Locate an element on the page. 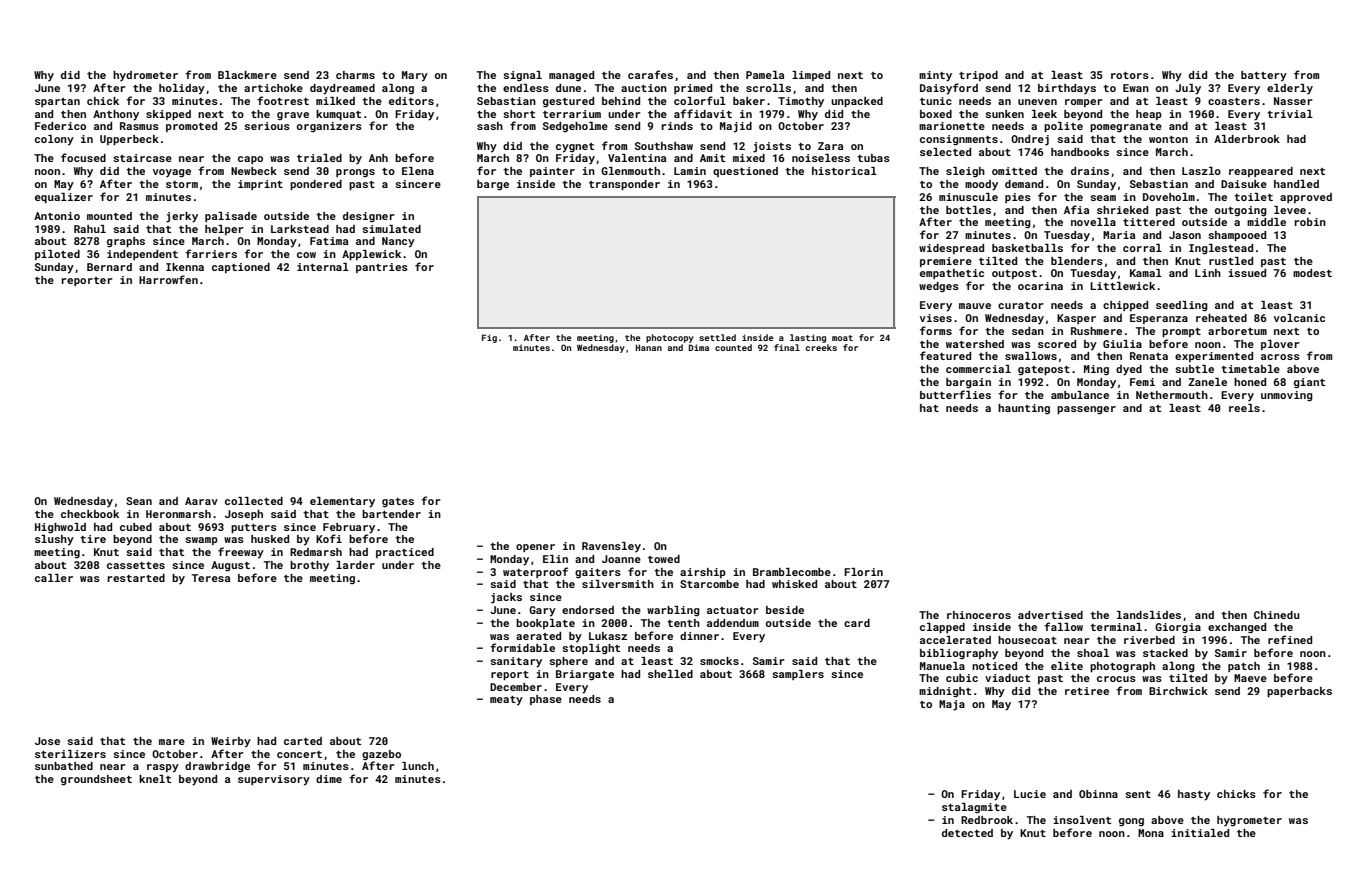  dime is located at coordinates (329, 779).
